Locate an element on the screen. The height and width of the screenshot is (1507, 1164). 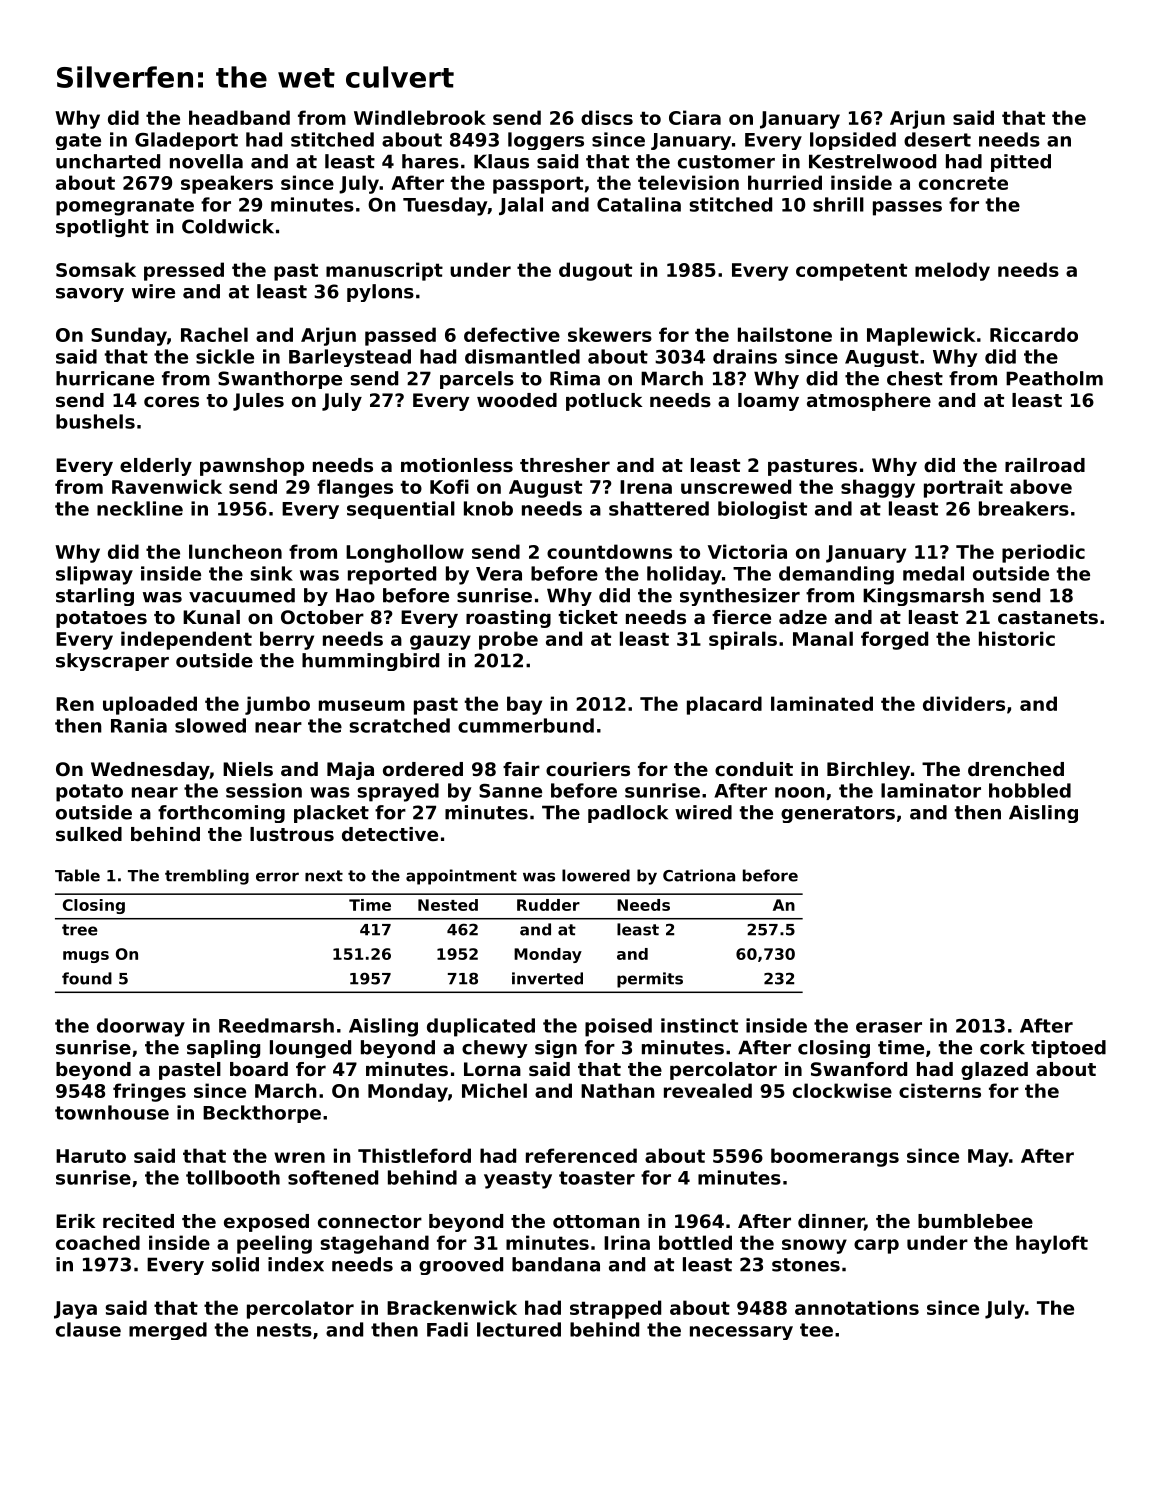
historic is located at coordinates (1017, 638).
